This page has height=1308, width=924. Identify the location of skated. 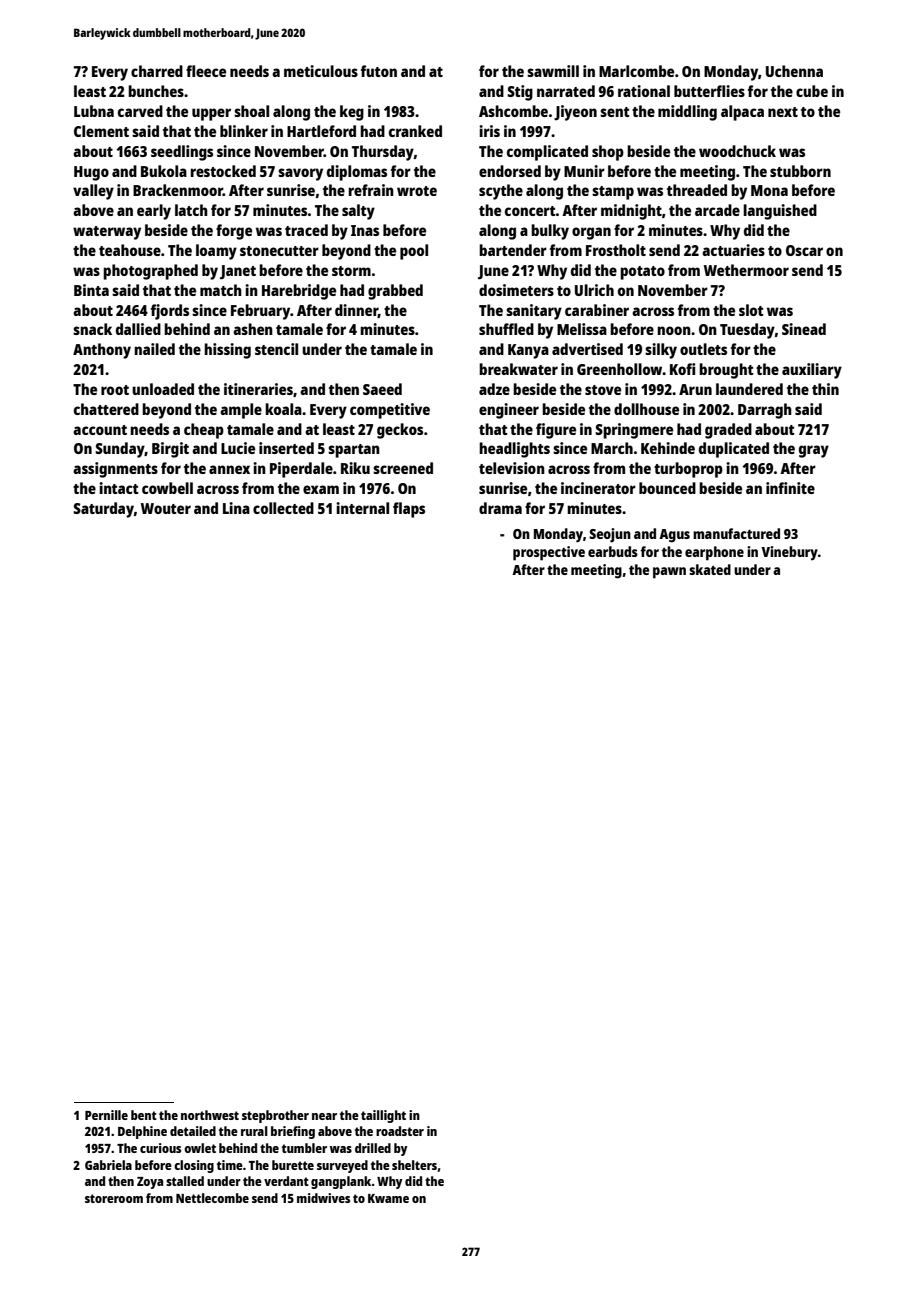
(710, 569).
